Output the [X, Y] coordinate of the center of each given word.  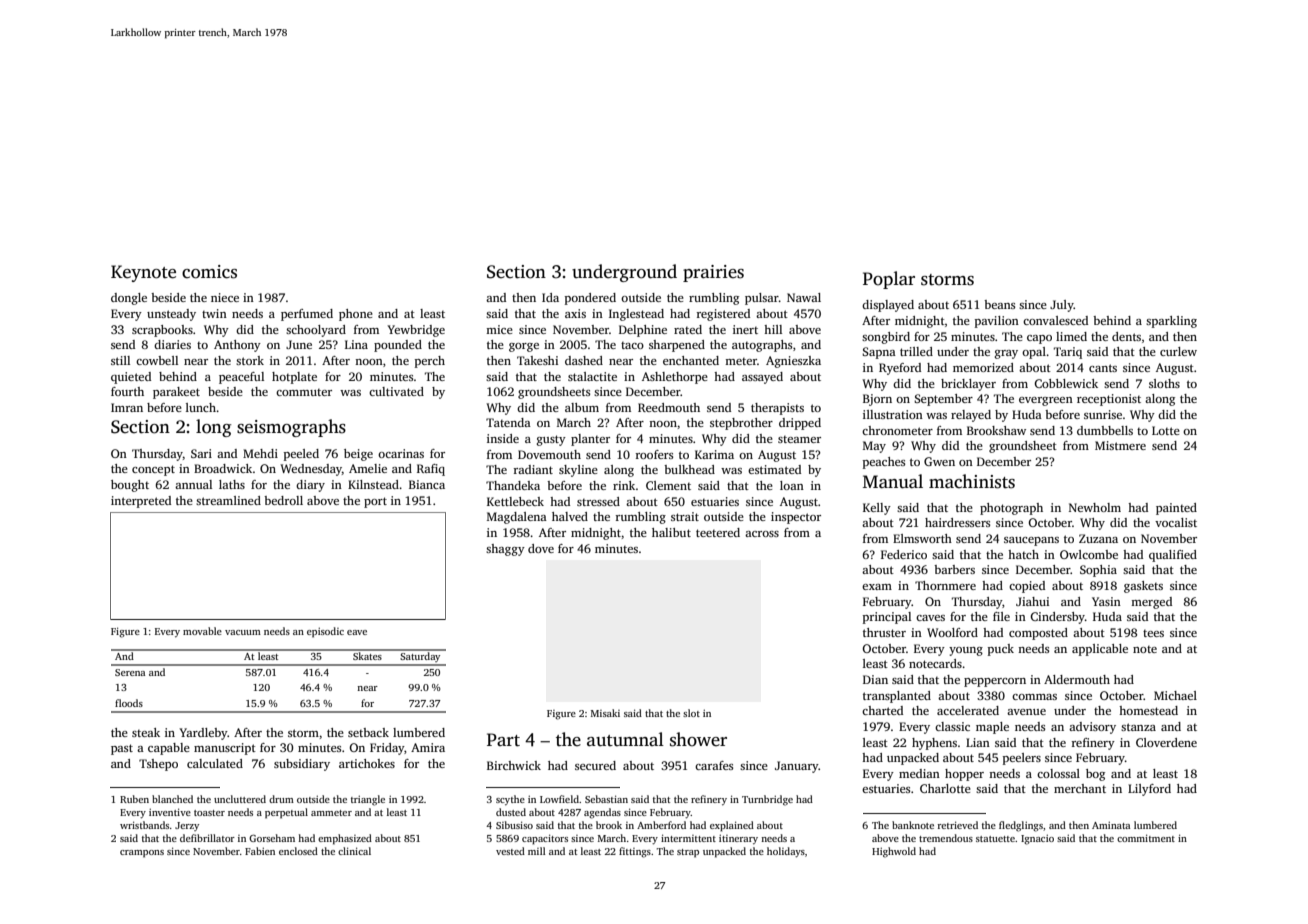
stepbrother [741, 424]
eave [357, 632]
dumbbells [1105, 430]
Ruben [134, 799]
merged [1151, 603]
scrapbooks [162, 331]
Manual [893, 481]
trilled [916, 351]
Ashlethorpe [675, 378]
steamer [799, 439]
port [375, 502]
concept [153, 470]
